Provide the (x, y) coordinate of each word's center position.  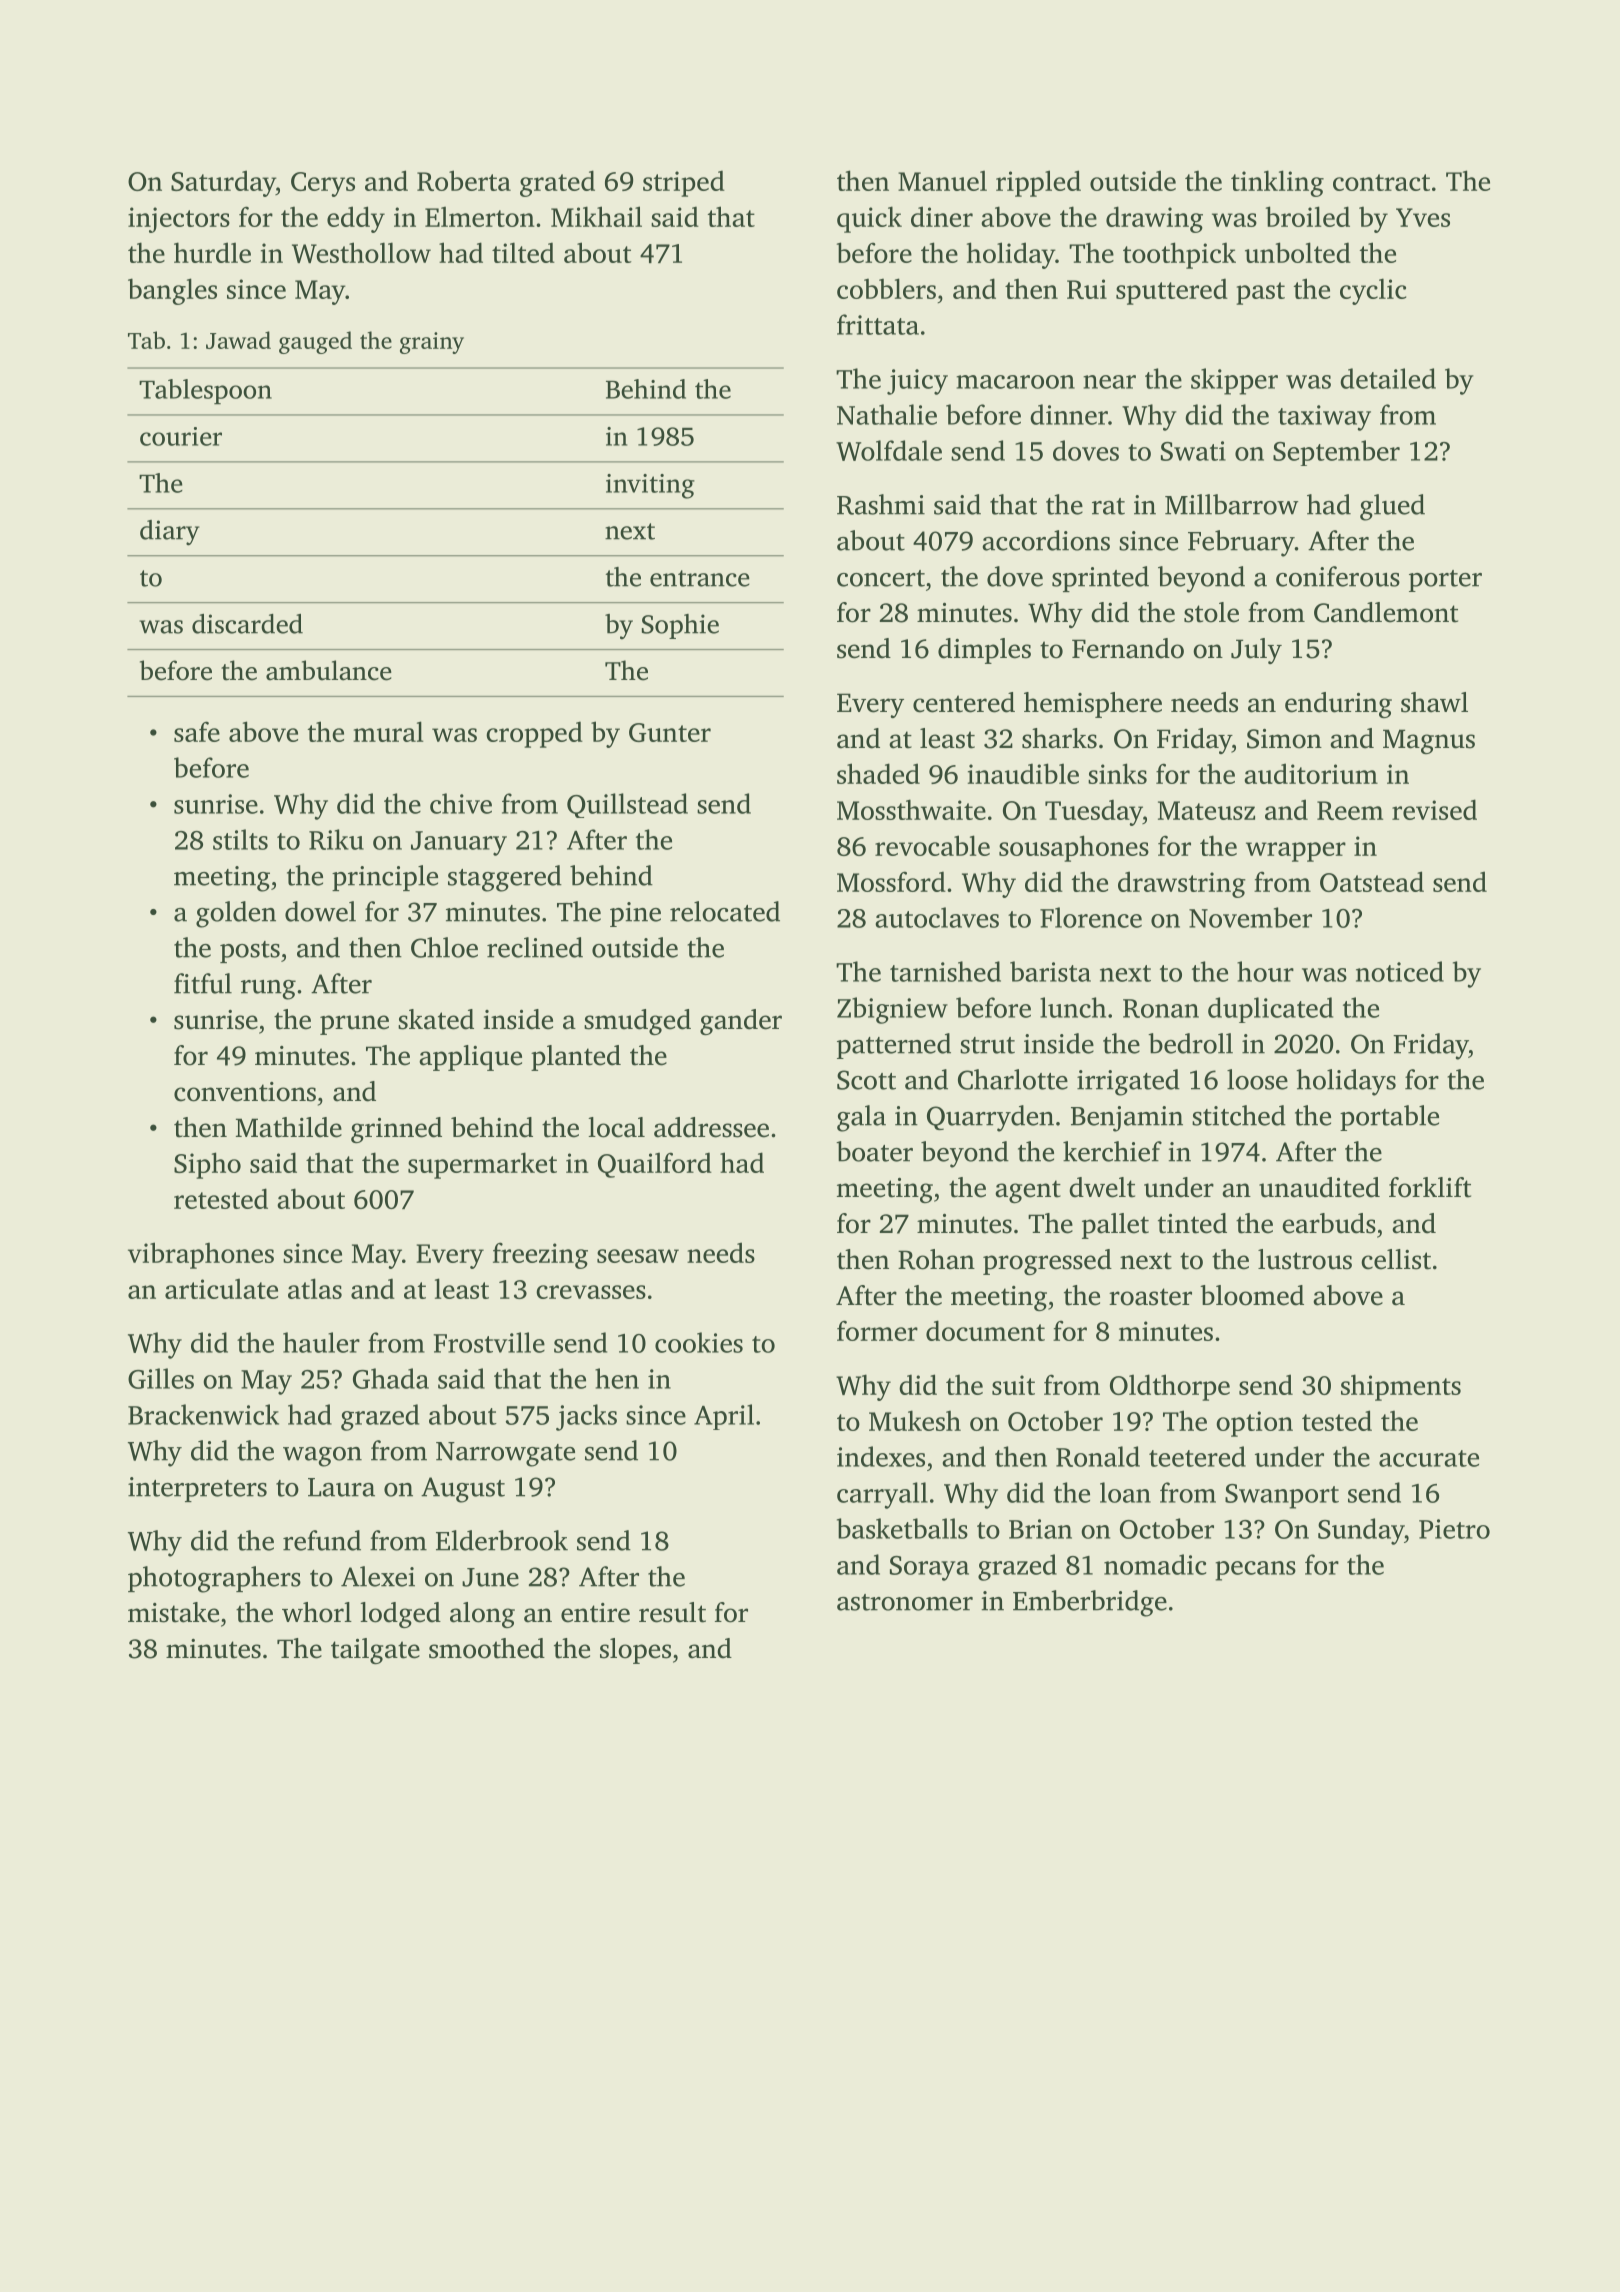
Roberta (464, 180)
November (1250, 917)
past (1260, 293)
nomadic (1155, 1564)
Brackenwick (203, 1414)
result (672, 1612)
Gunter (670, 732)
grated (557, 183)
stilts (240, 839)
